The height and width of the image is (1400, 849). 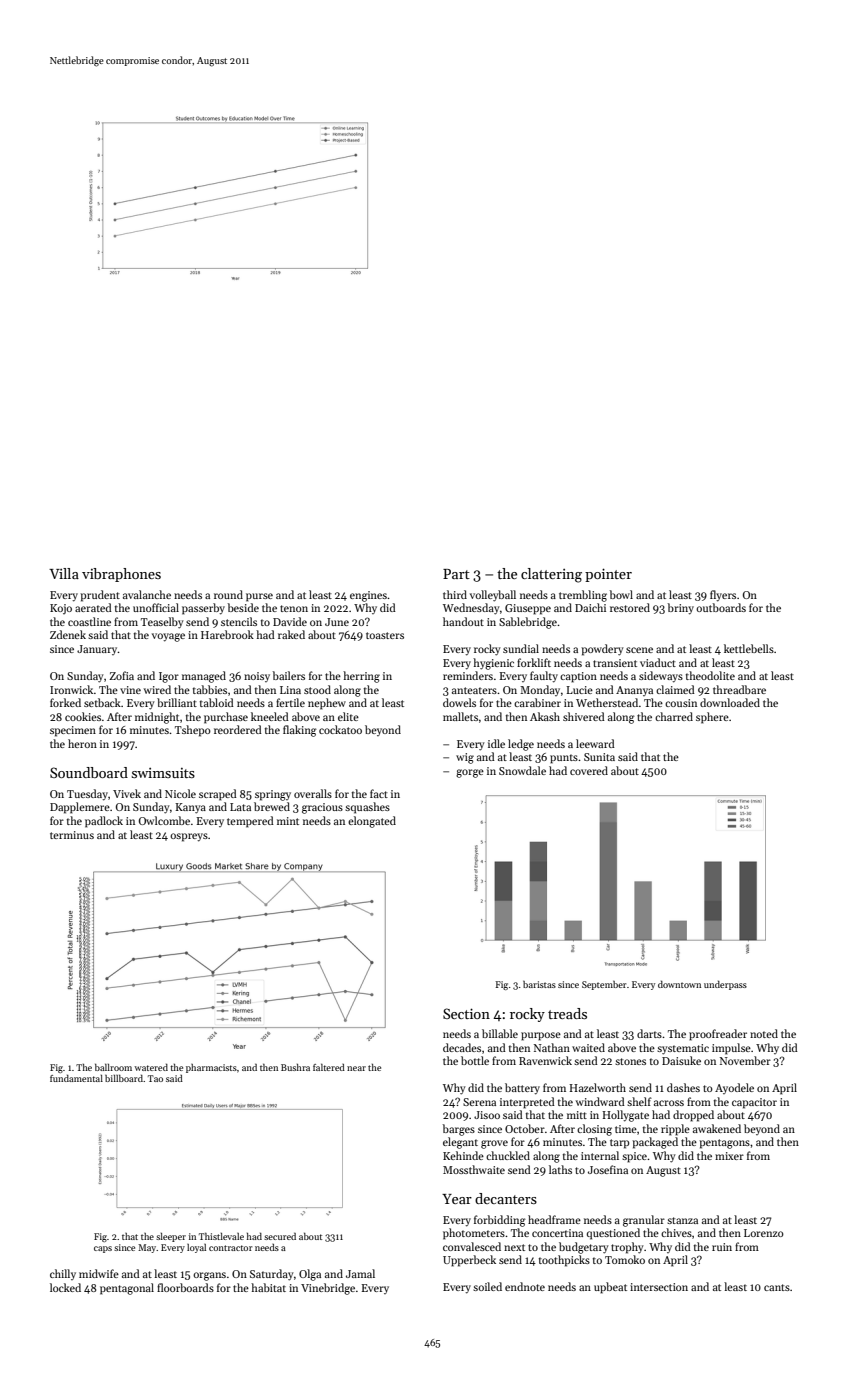 What do you see at coordinates (211, 1068) in the image?
I see `pharmacists` at bounding box center [211, 1068].
